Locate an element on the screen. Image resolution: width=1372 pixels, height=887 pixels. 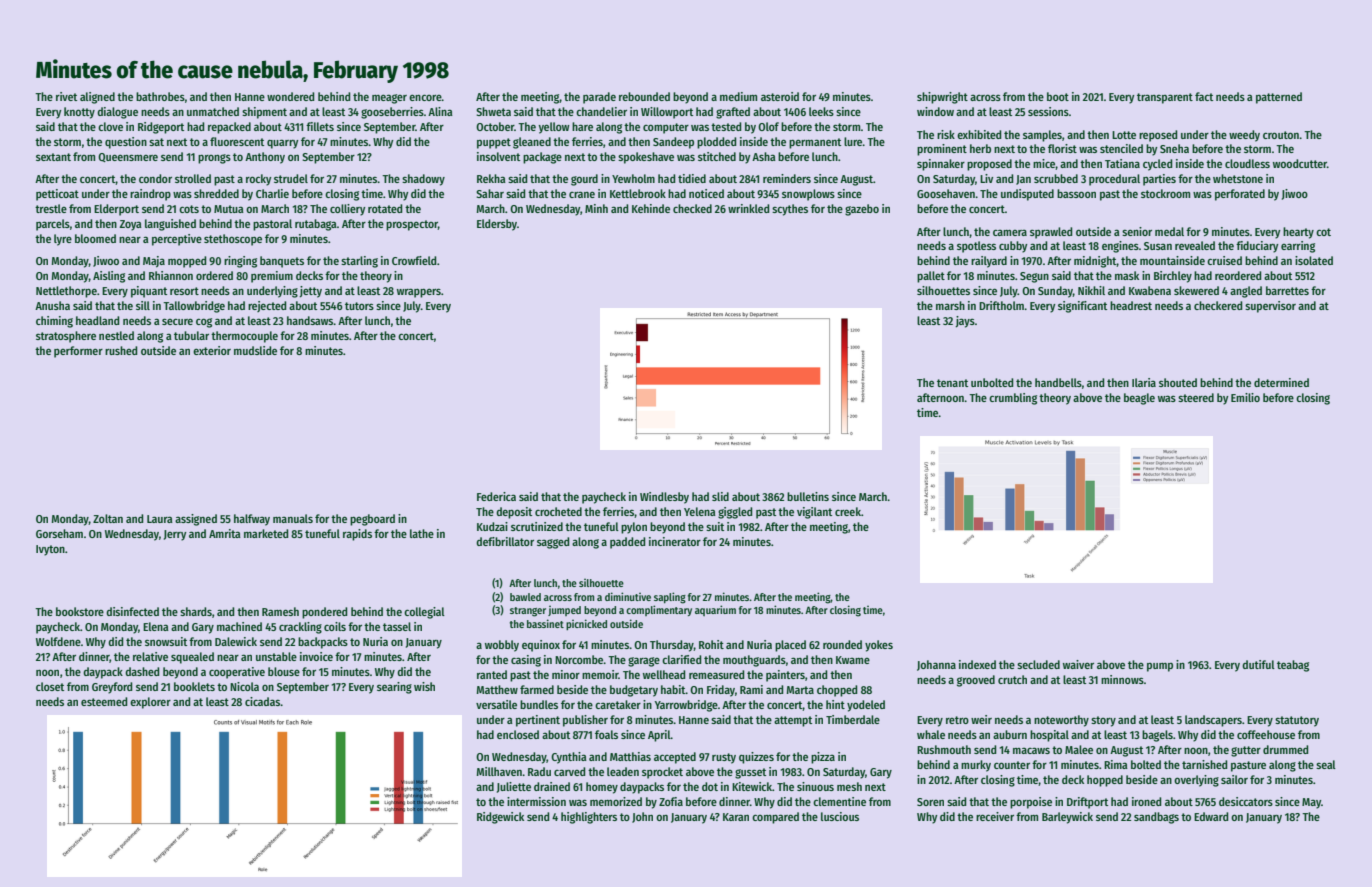
Driftholm is located at coordinates (1001, 305).
